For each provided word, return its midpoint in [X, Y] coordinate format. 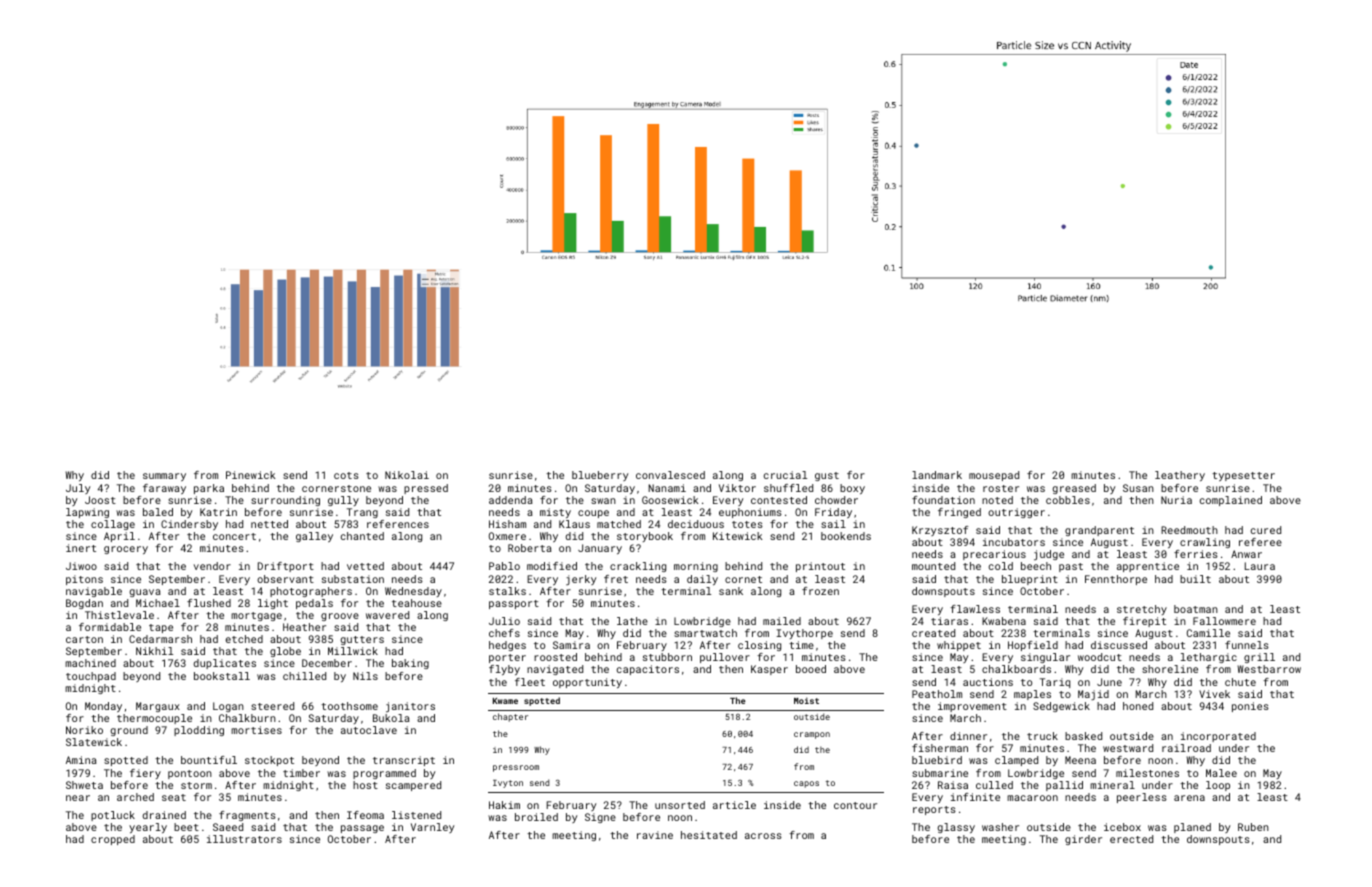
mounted [933, 566]
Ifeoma [365, 815]
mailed [782, 621]
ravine [655, 835]
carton [84, 639]
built [1195, 579]
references [398, 524]
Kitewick [737, 536]
